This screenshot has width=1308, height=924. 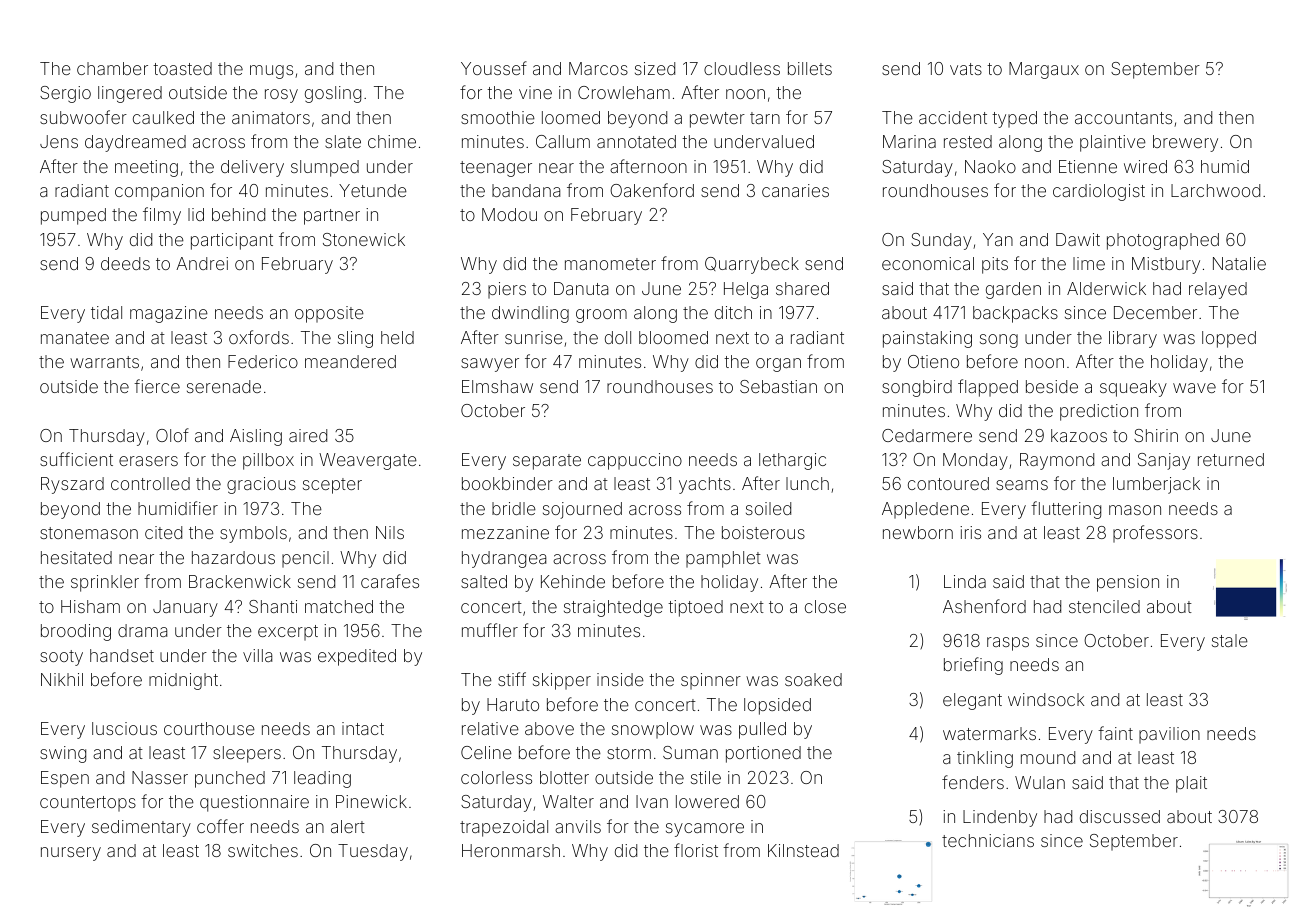 What do you see at coordinates (1229, 339) in the screenshot?
I see `lopped` at bounding box center [1229, 339].
